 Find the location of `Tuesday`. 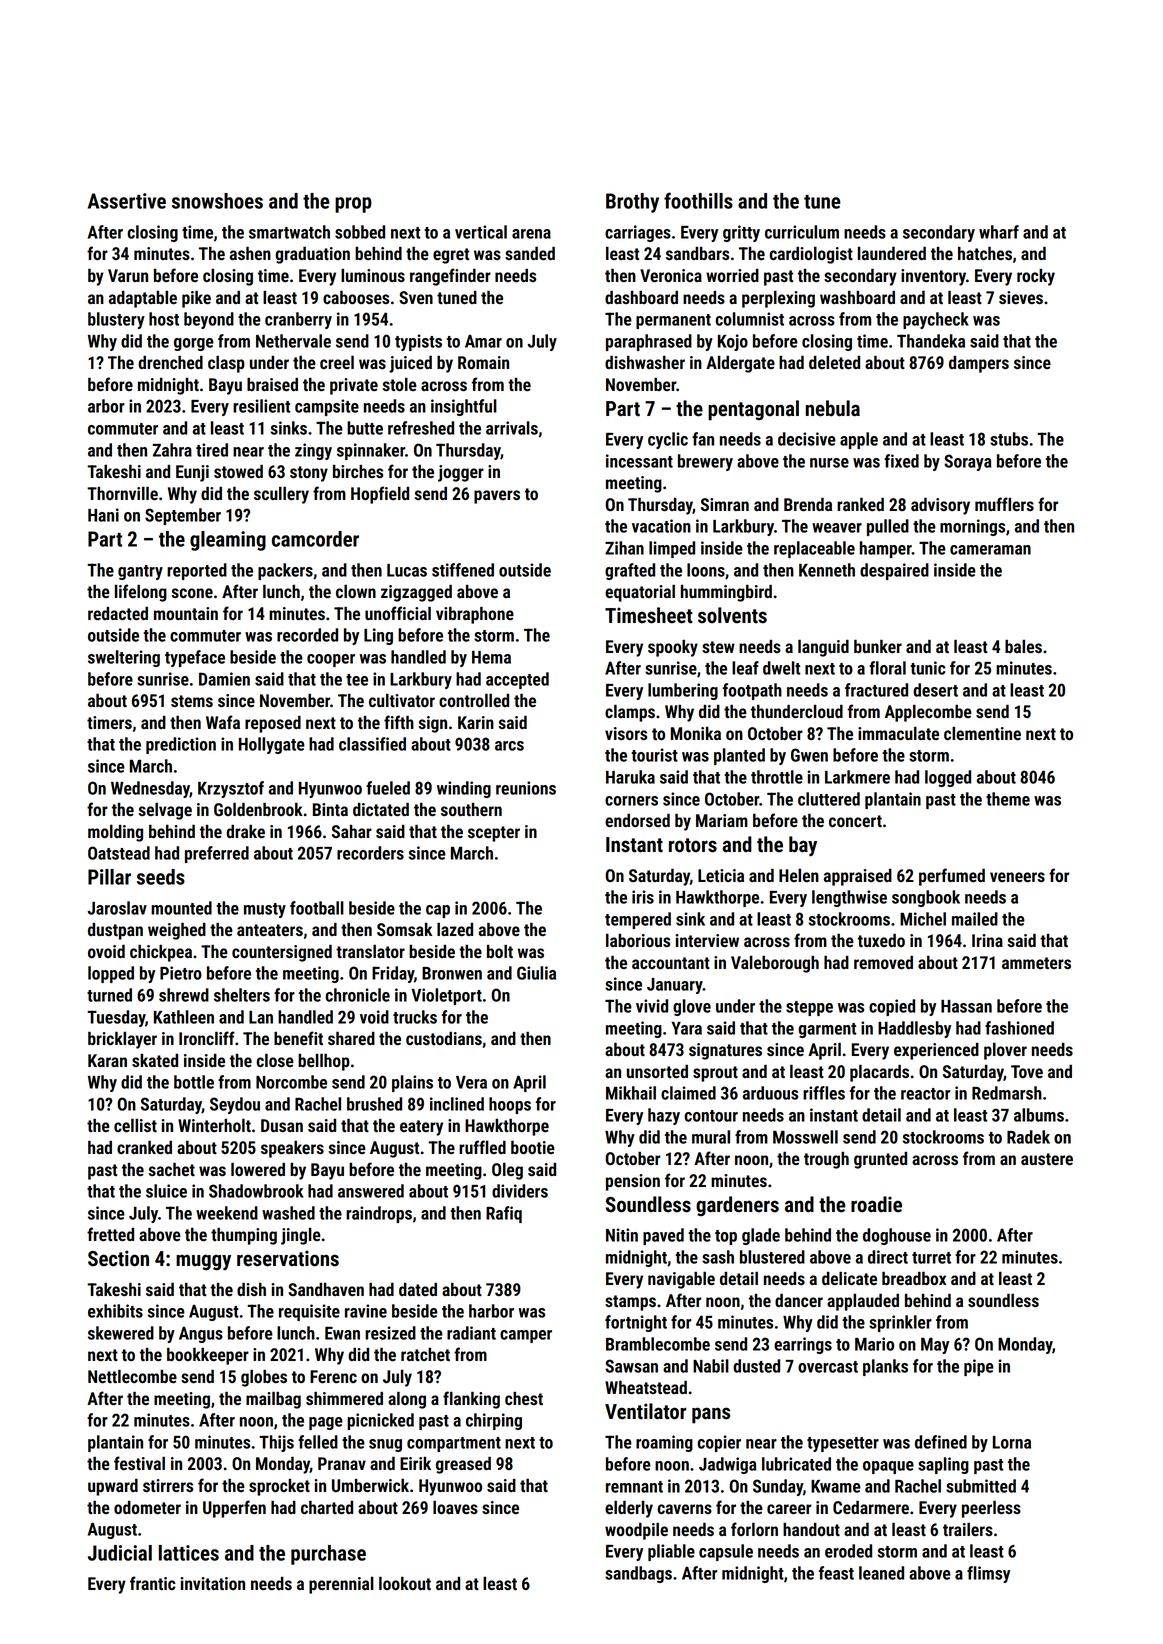

Tuesday is located at coordinates (116, 1018).
